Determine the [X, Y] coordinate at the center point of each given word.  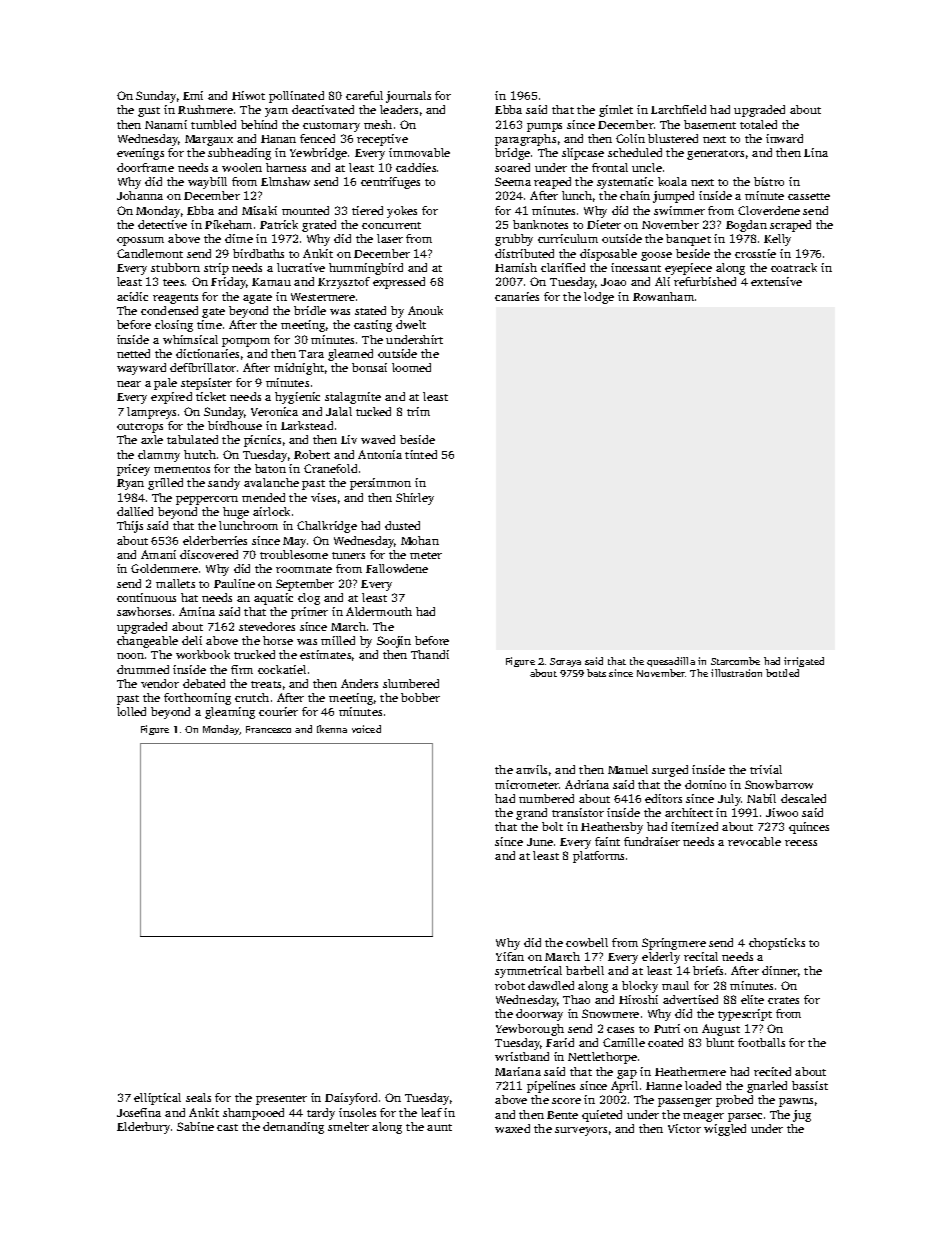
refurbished [705, 281]
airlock [271, 511]
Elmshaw [285, 181]
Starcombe [735, 661]
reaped [552, 183]
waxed [512, 1128]
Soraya [565, 662]
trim [418, 411]
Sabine [195, 1126]
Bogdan [746, 226]
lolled [131, 711]
